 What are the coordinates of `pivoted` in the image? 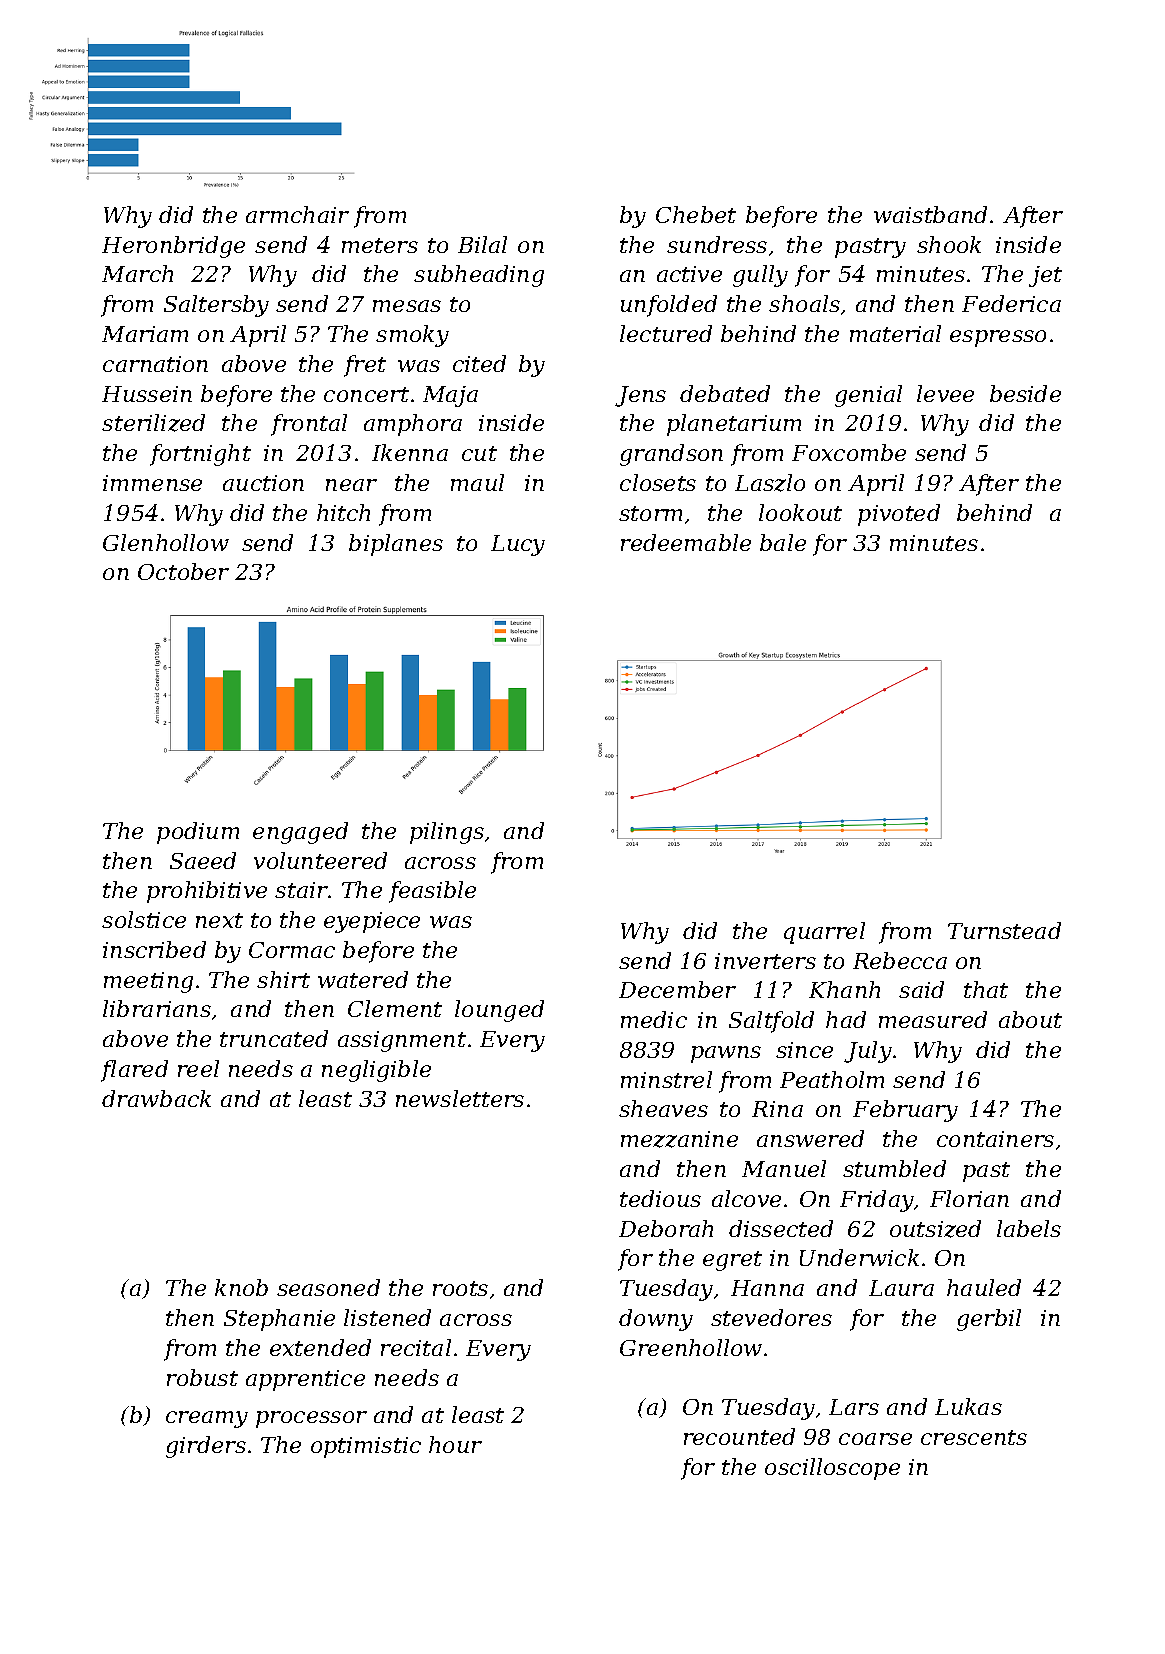 It's located at (899, 515).
